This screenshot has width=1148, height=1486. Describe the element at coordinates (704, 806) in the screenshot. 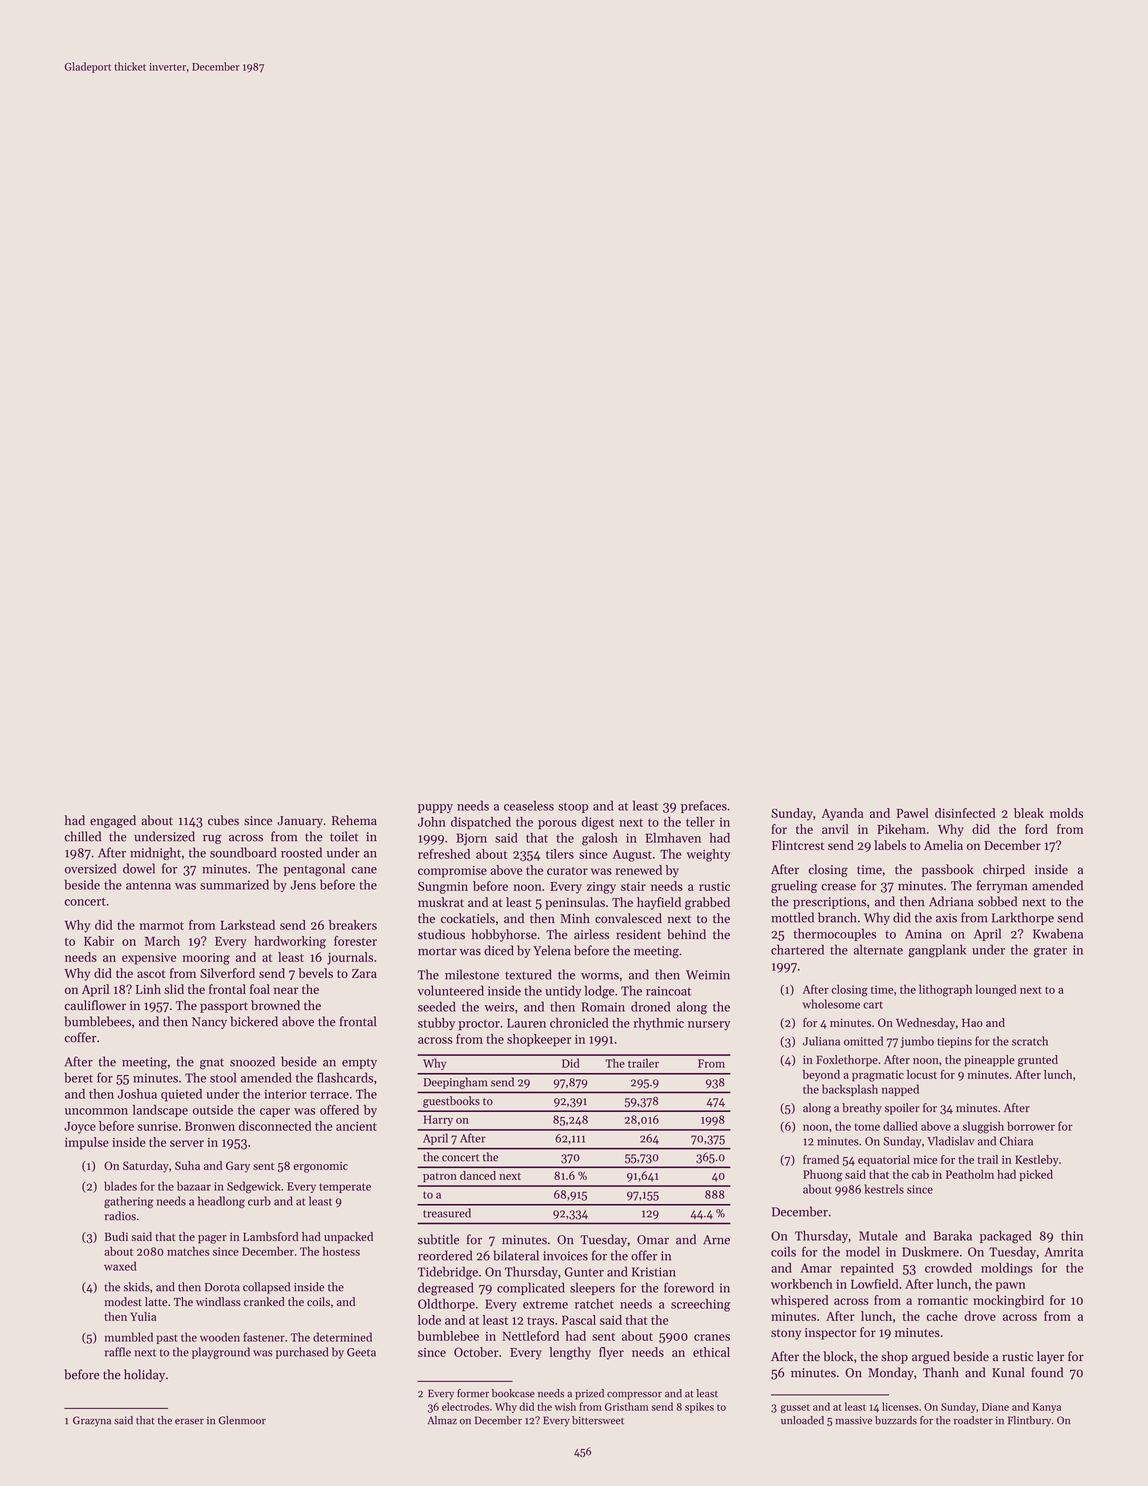

I see `prefaces` at that location.
